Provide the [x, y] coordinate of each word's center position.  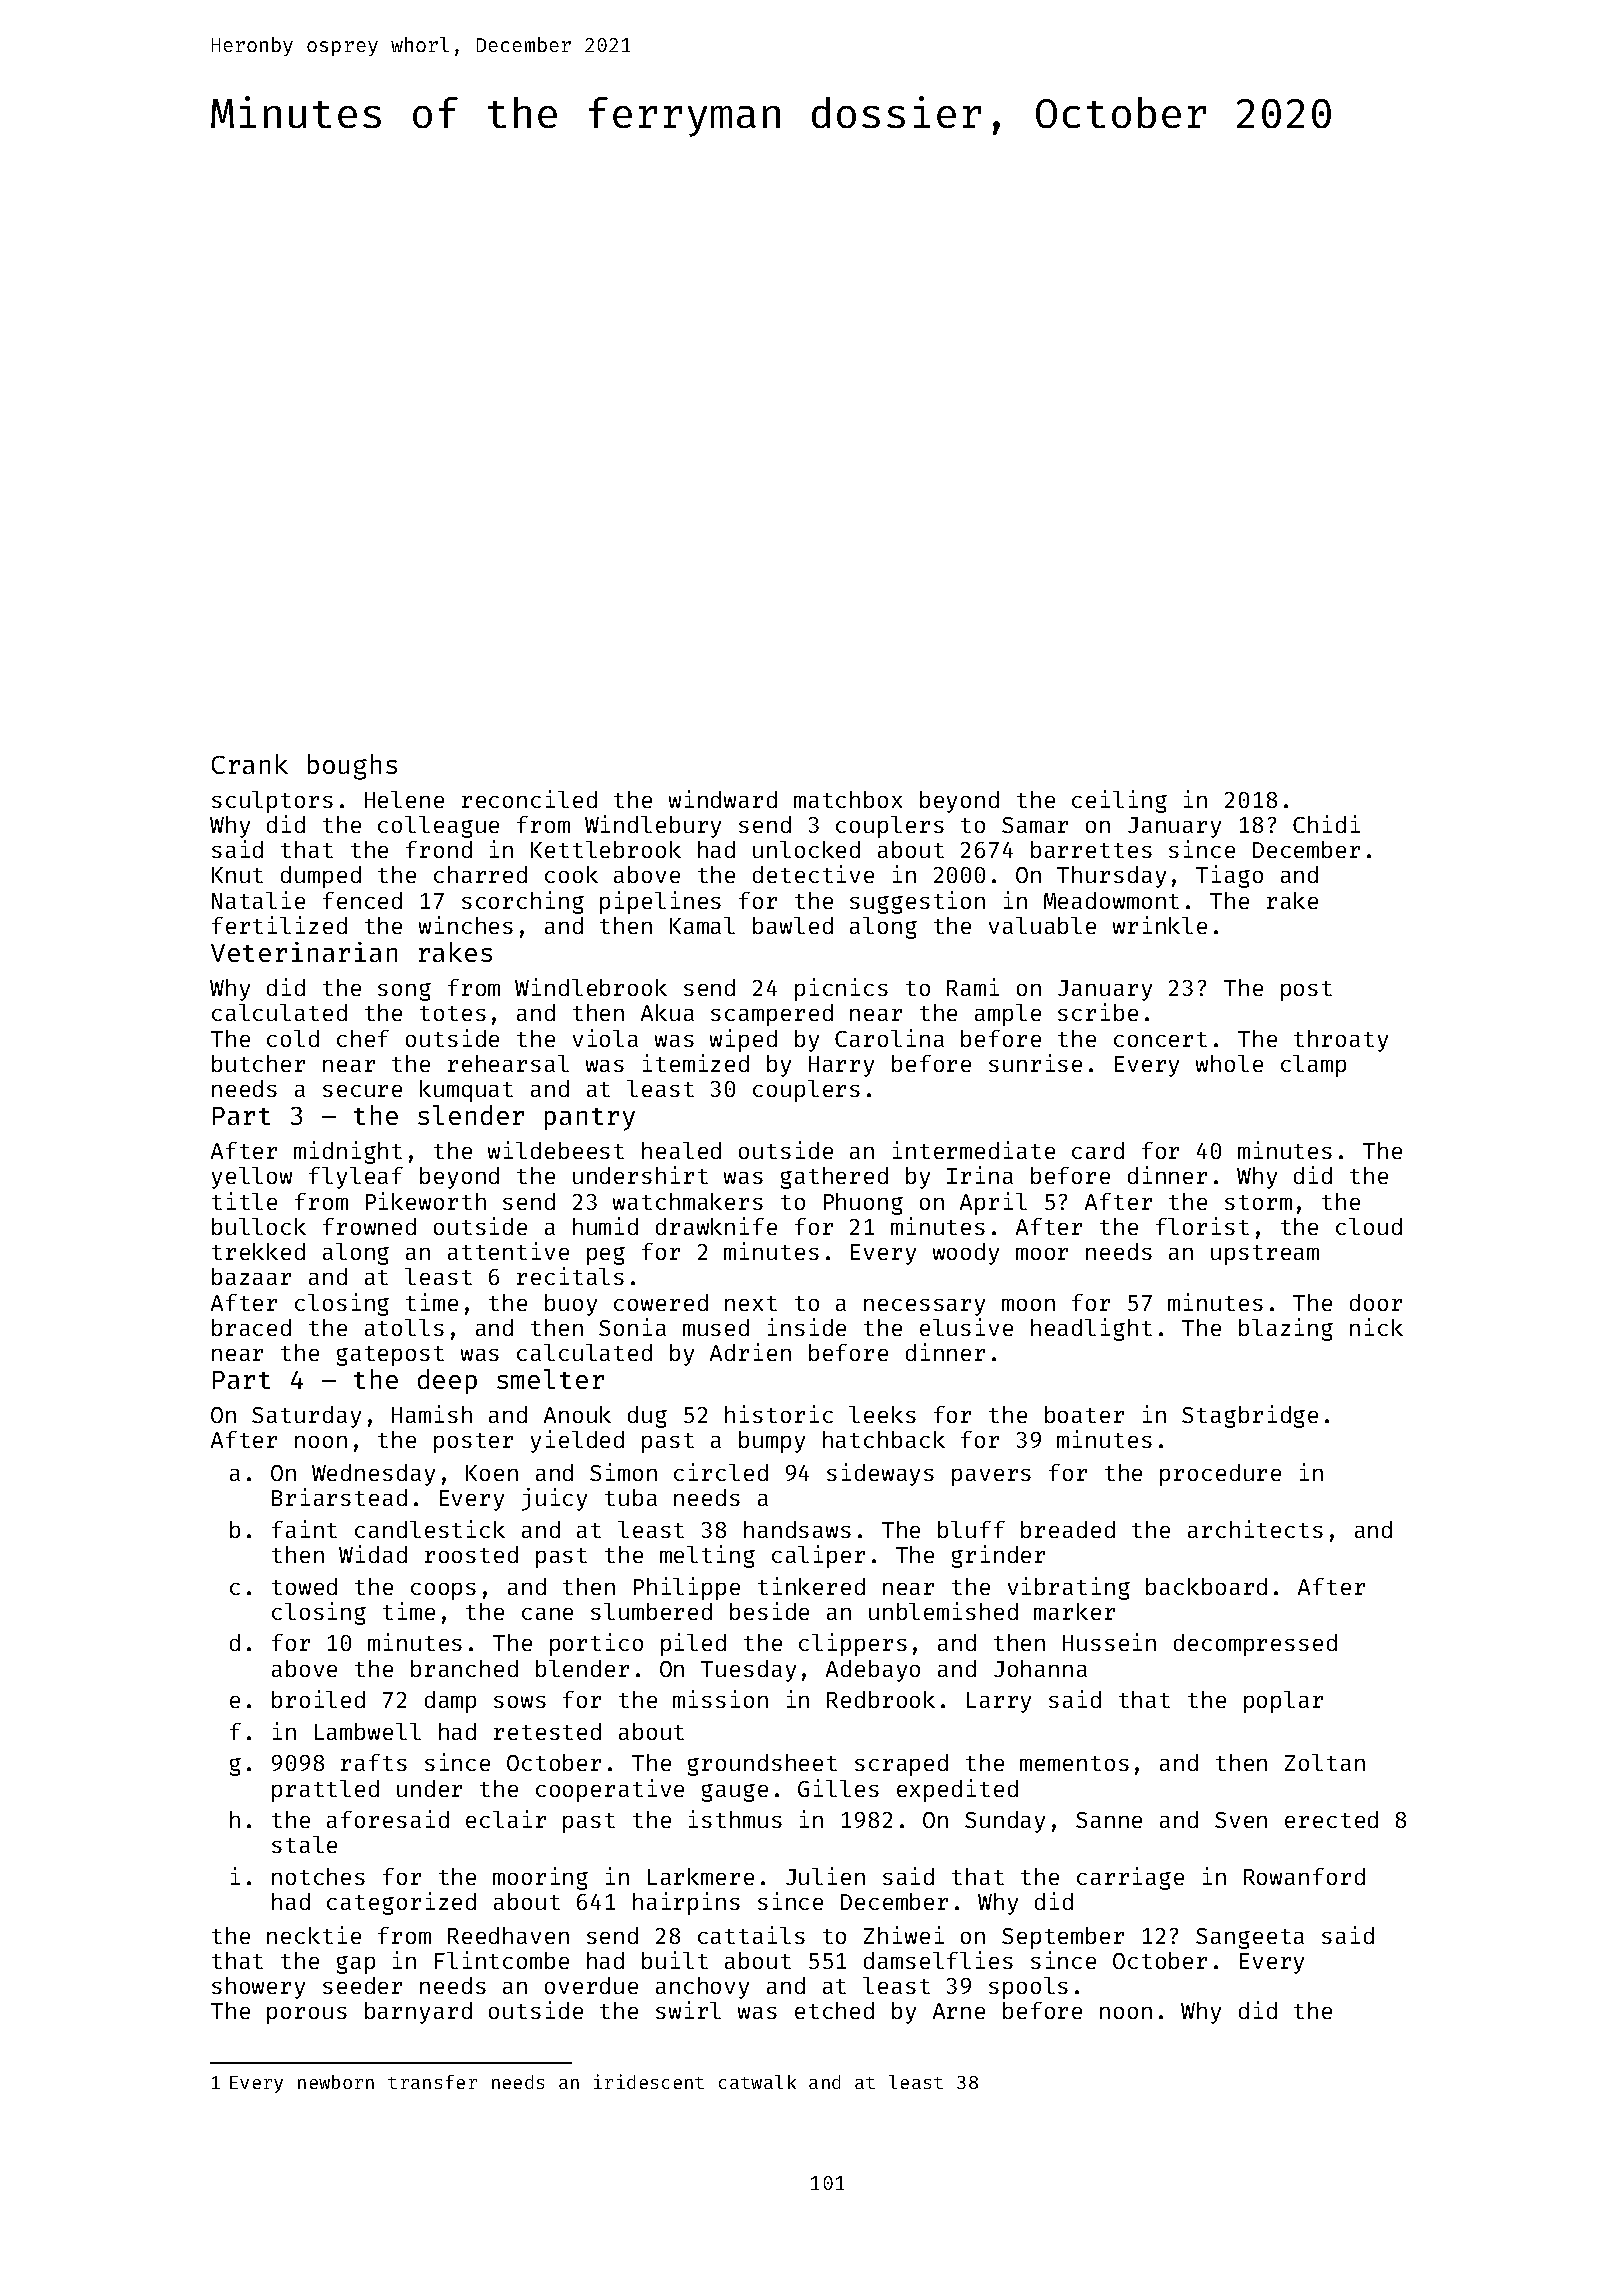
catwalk [757, 2082]
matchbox [848, 799]
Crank [250, 764]
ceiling [1119, 801]
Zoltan [1325, 1762]
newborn [336, 2082]
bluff [971, 1529]
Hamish [432, 1414]
